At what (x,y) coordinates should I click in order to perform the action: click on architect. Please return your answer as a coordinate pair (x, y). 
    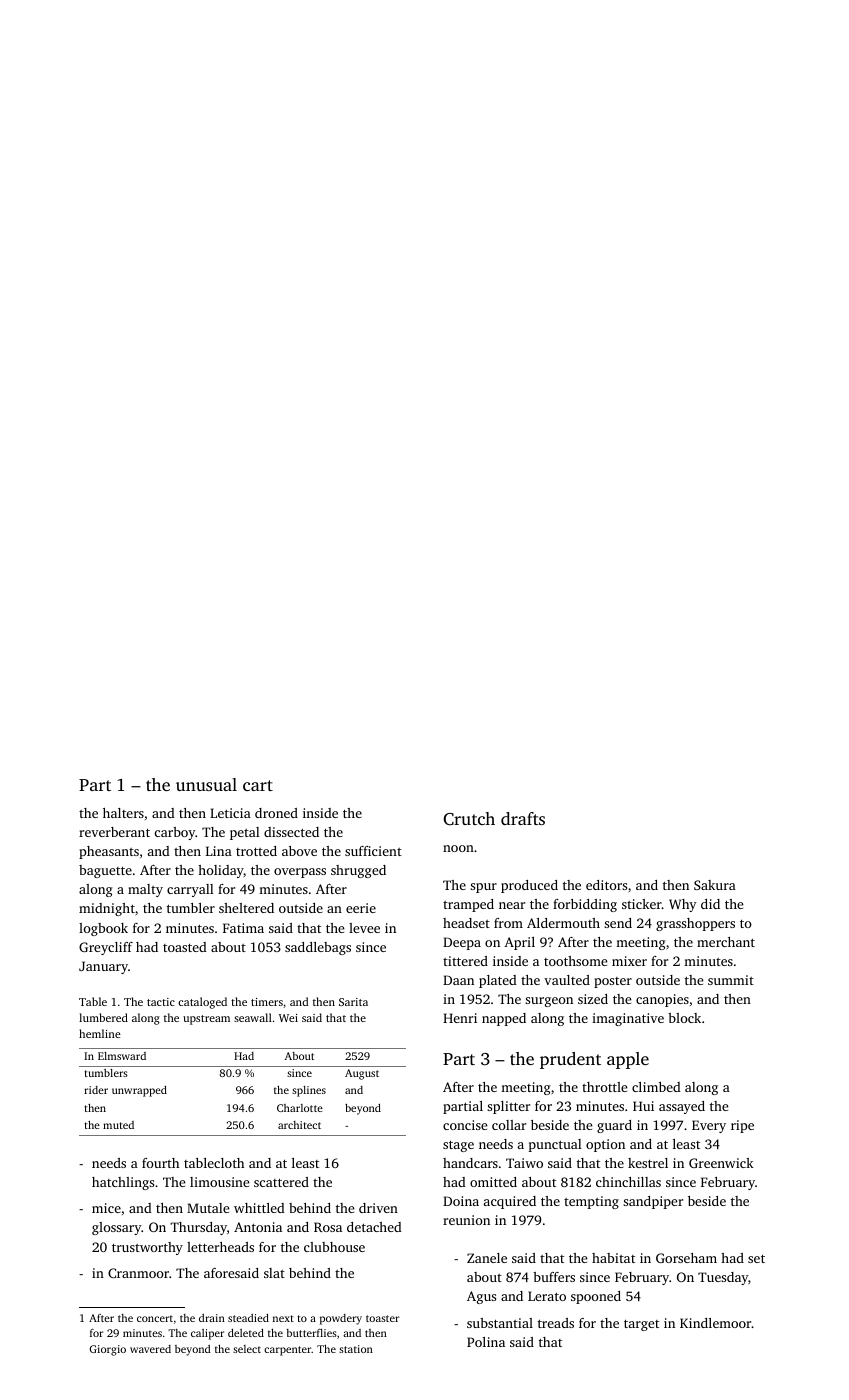
    Looking at the image, I should click on (299, 1125).
